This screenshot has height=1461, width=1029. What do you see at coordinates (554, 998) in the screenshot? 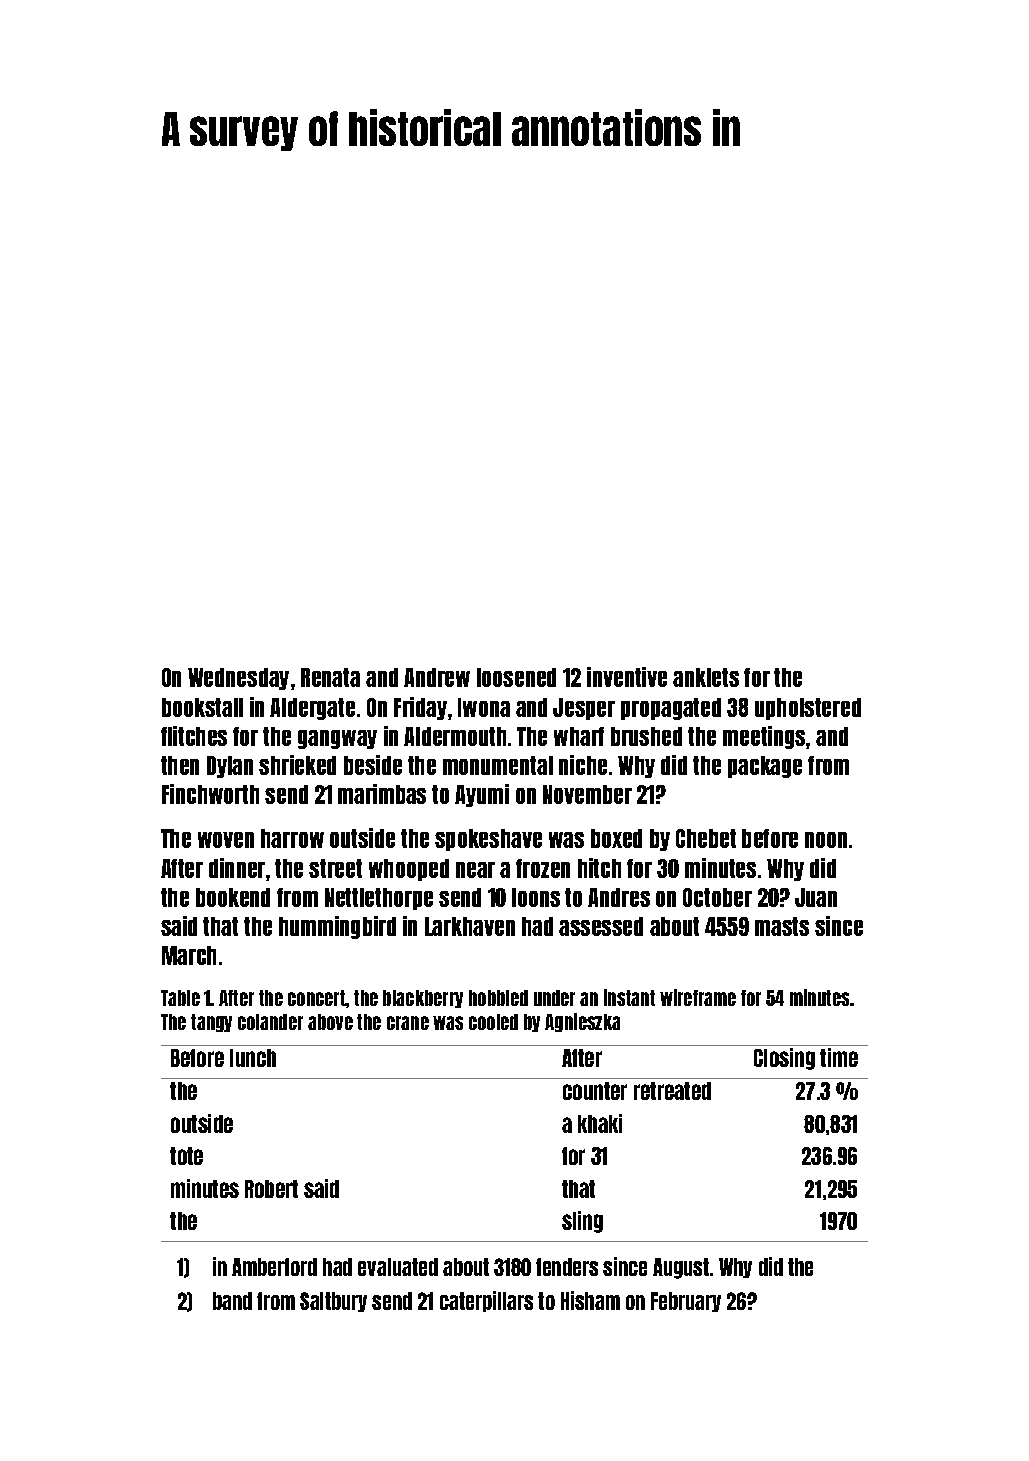
I see `under` at bounding box center [554, 998].
